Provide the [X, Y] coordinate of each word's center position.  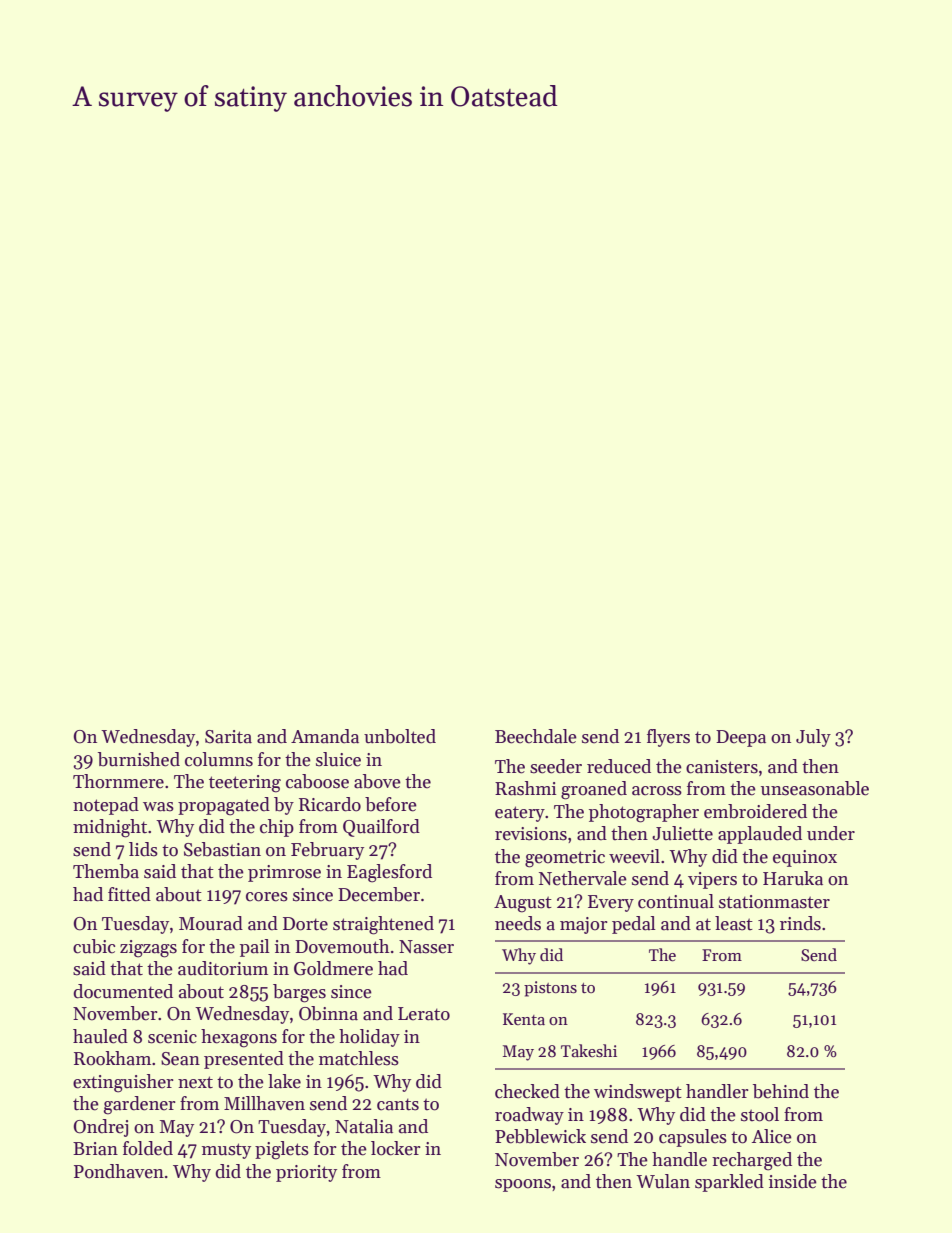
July [813, 738]
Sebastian [222, 849]
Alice [772, 1136]
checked [527, 1091]
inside [793, 1181]
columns [219, 759]
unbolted [400, 736]
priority [306, 1173]
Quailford [381, 828]
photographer [644, 813]
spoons [523, 1185]
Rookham [112, 1058]
